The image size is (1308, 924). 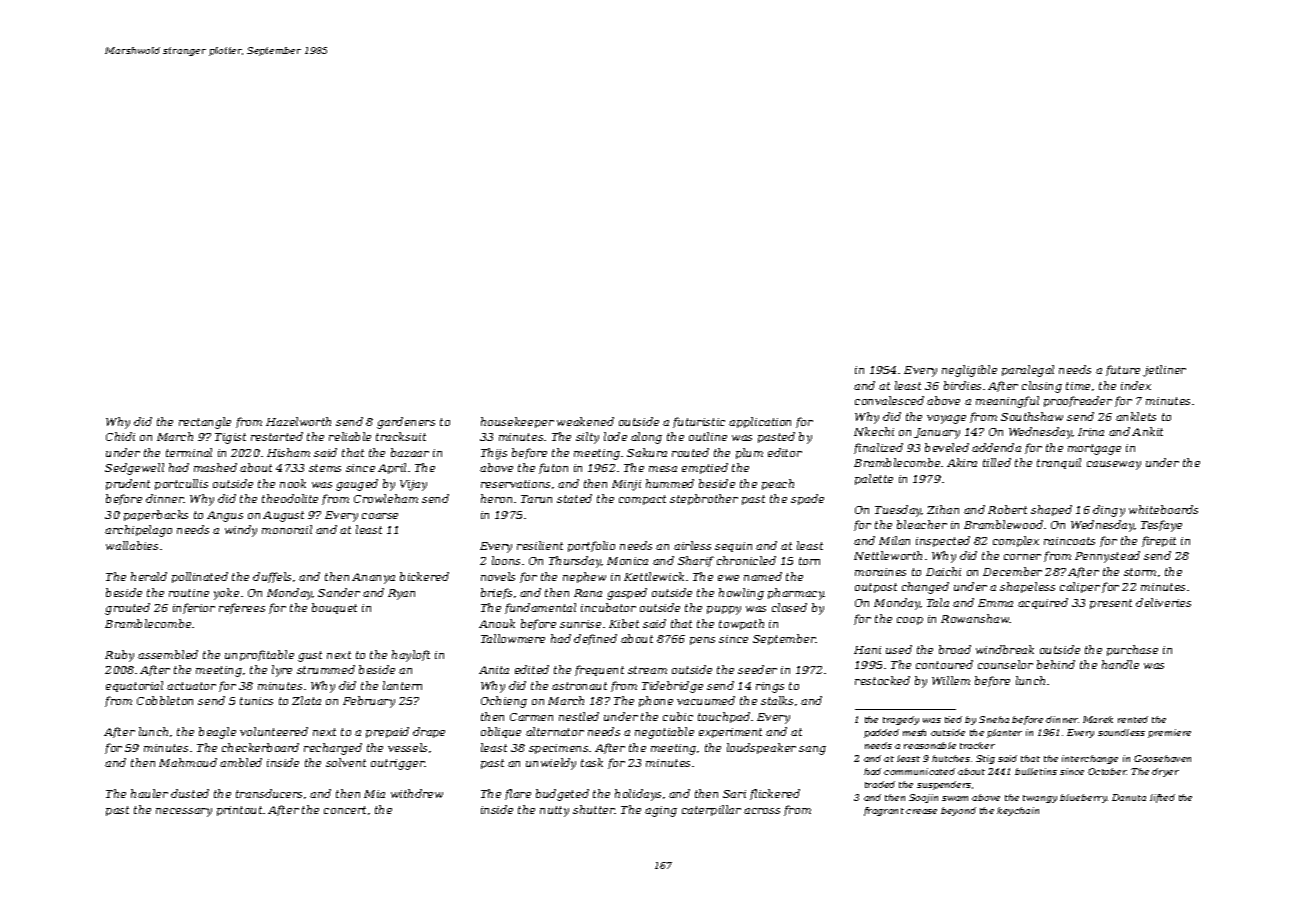 What do you see at coordinates (1163, 509) in the image?
I see `whiteboards` at bounding box center [1163, 509].
